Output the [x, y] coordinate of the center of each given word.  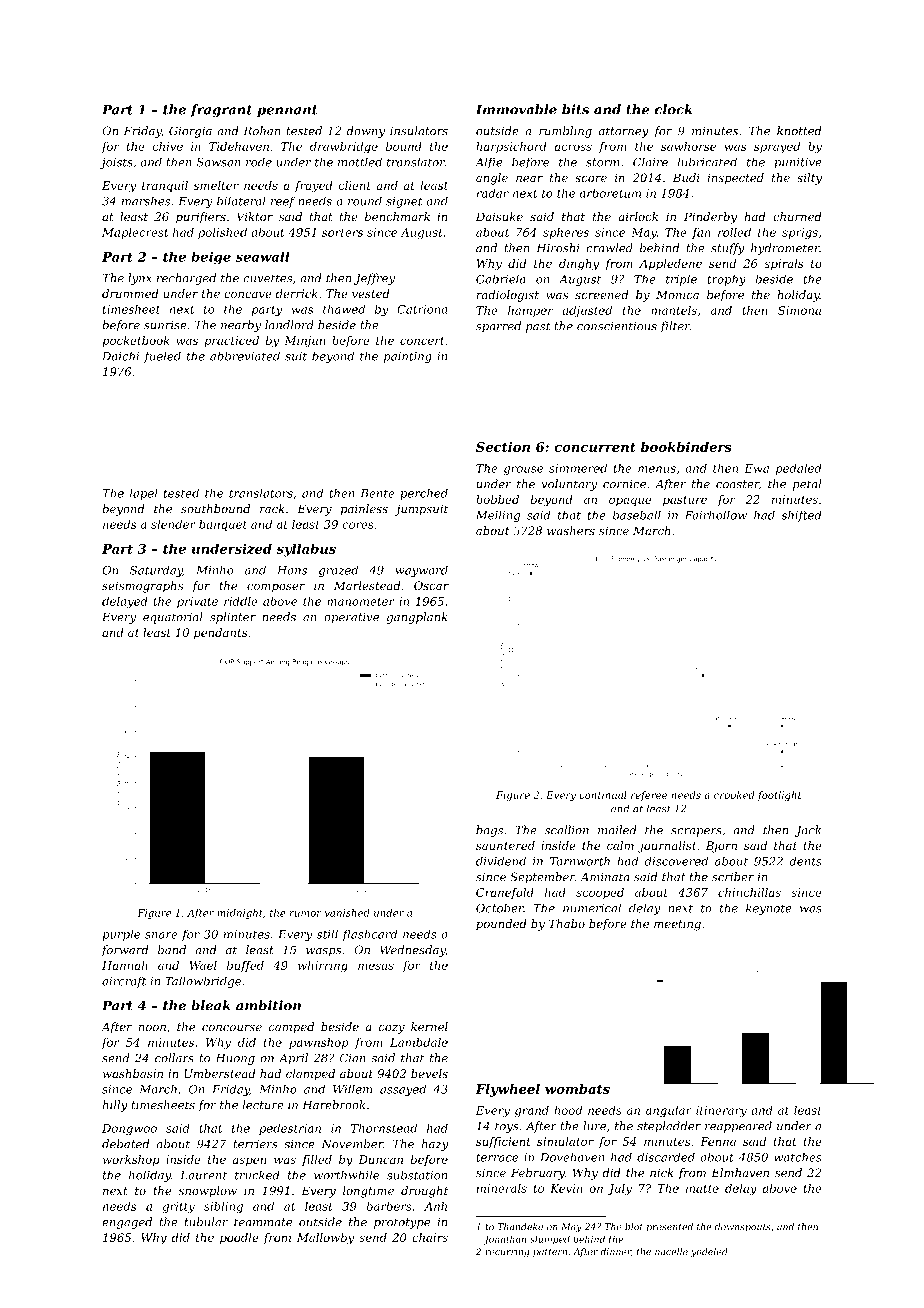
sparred [498, 327]
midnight [240, 914]
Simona [799, 310]
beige [211, 258]
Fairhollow [716, 515]
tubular [206, 1222]
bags [489, 831]
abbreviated [245, 356]
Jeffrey [374, 279]
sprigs [800, 233]
